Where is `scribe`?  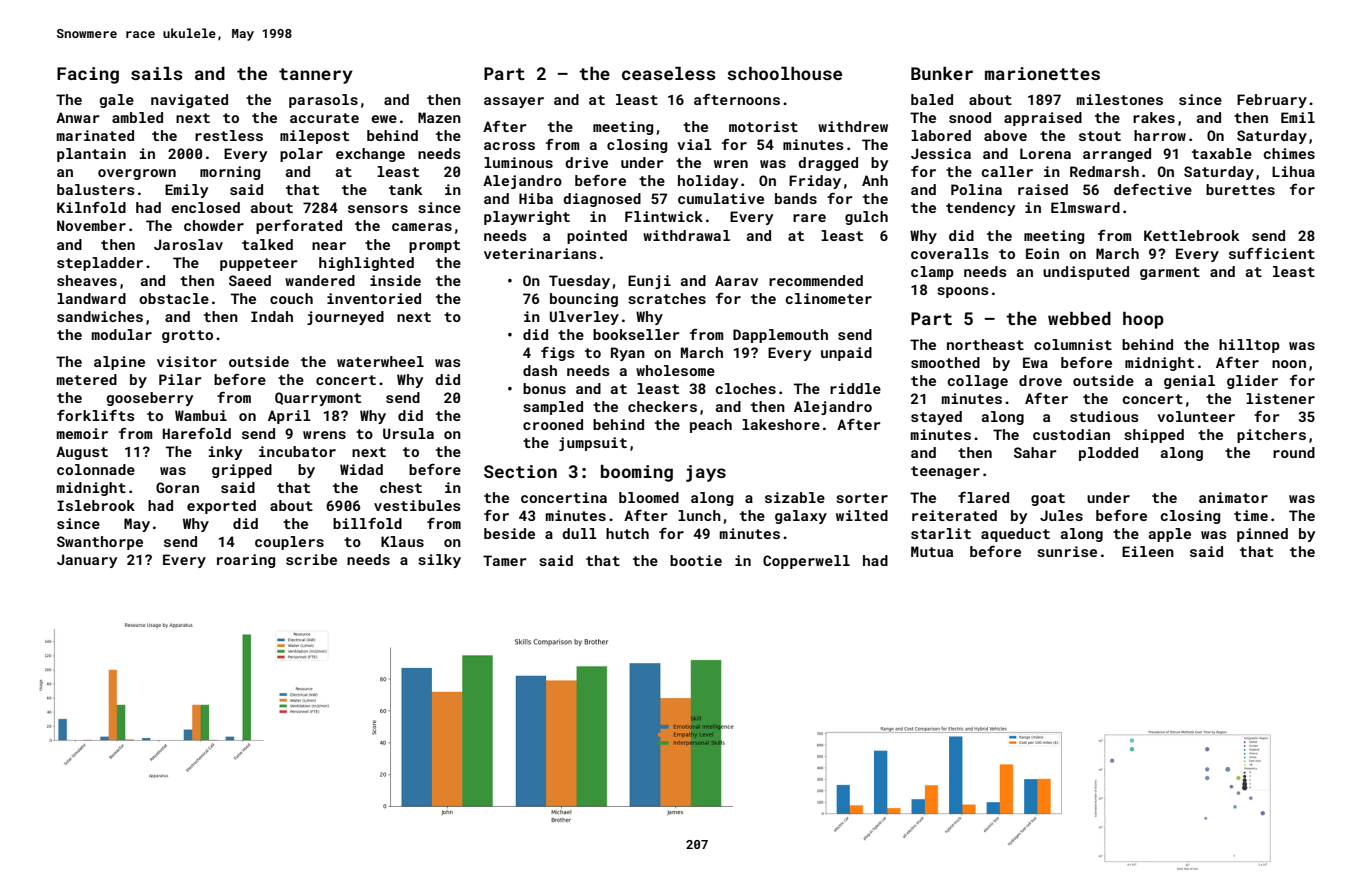
scribe is located at coordinates (311, 559).
